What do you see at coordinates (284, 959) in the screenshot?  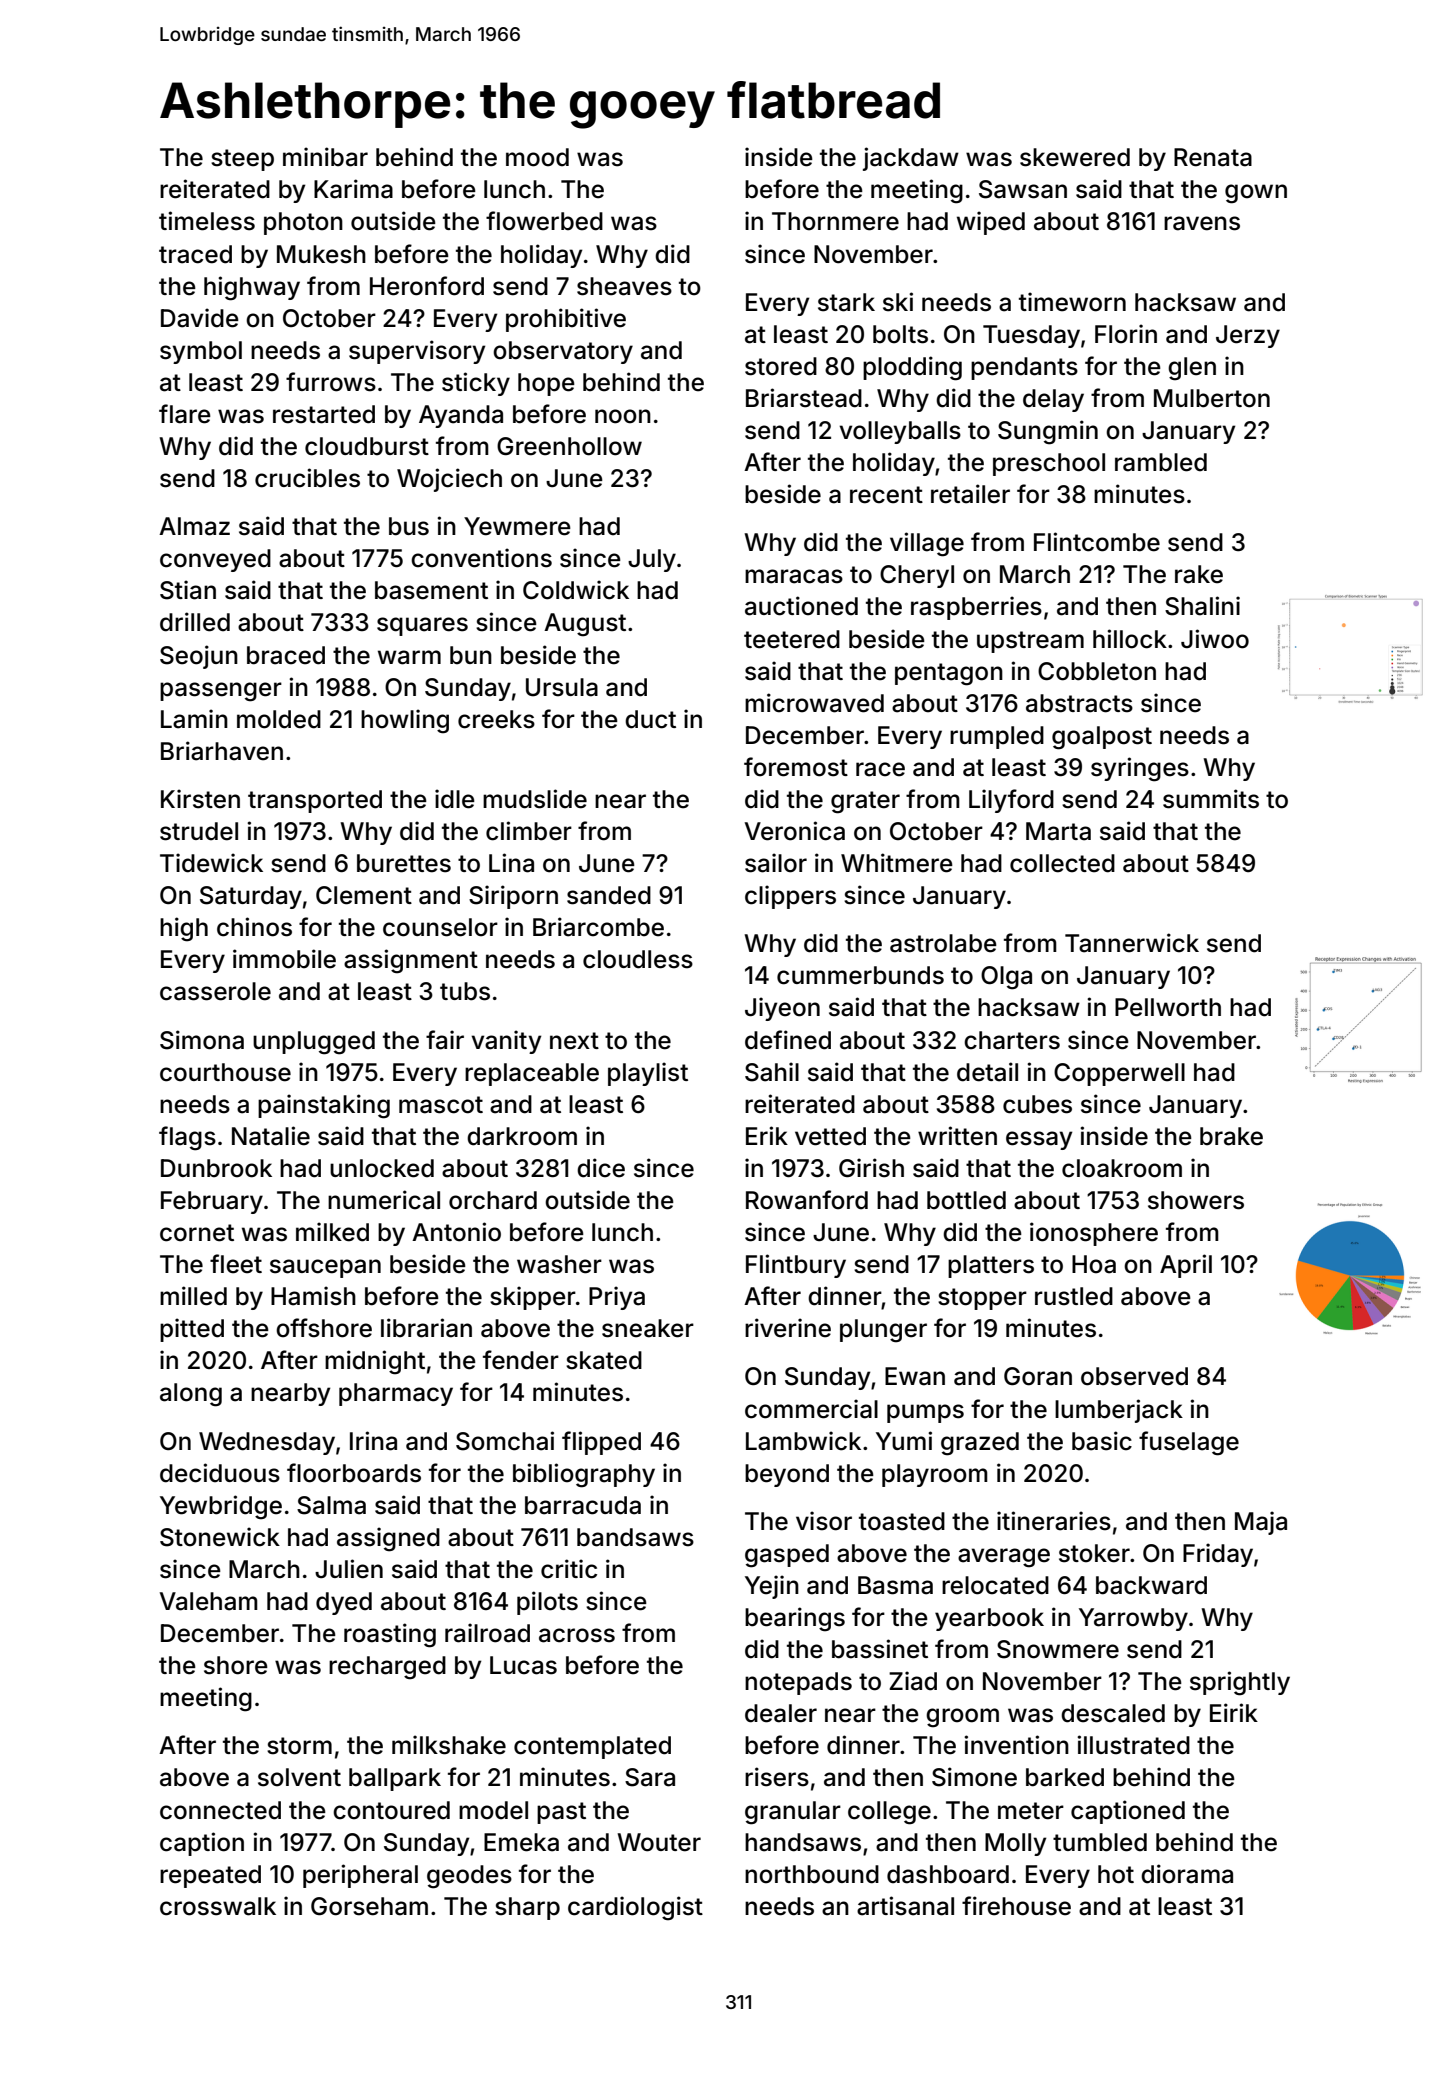 I see `immobile` at bounding box center [284, 959].
